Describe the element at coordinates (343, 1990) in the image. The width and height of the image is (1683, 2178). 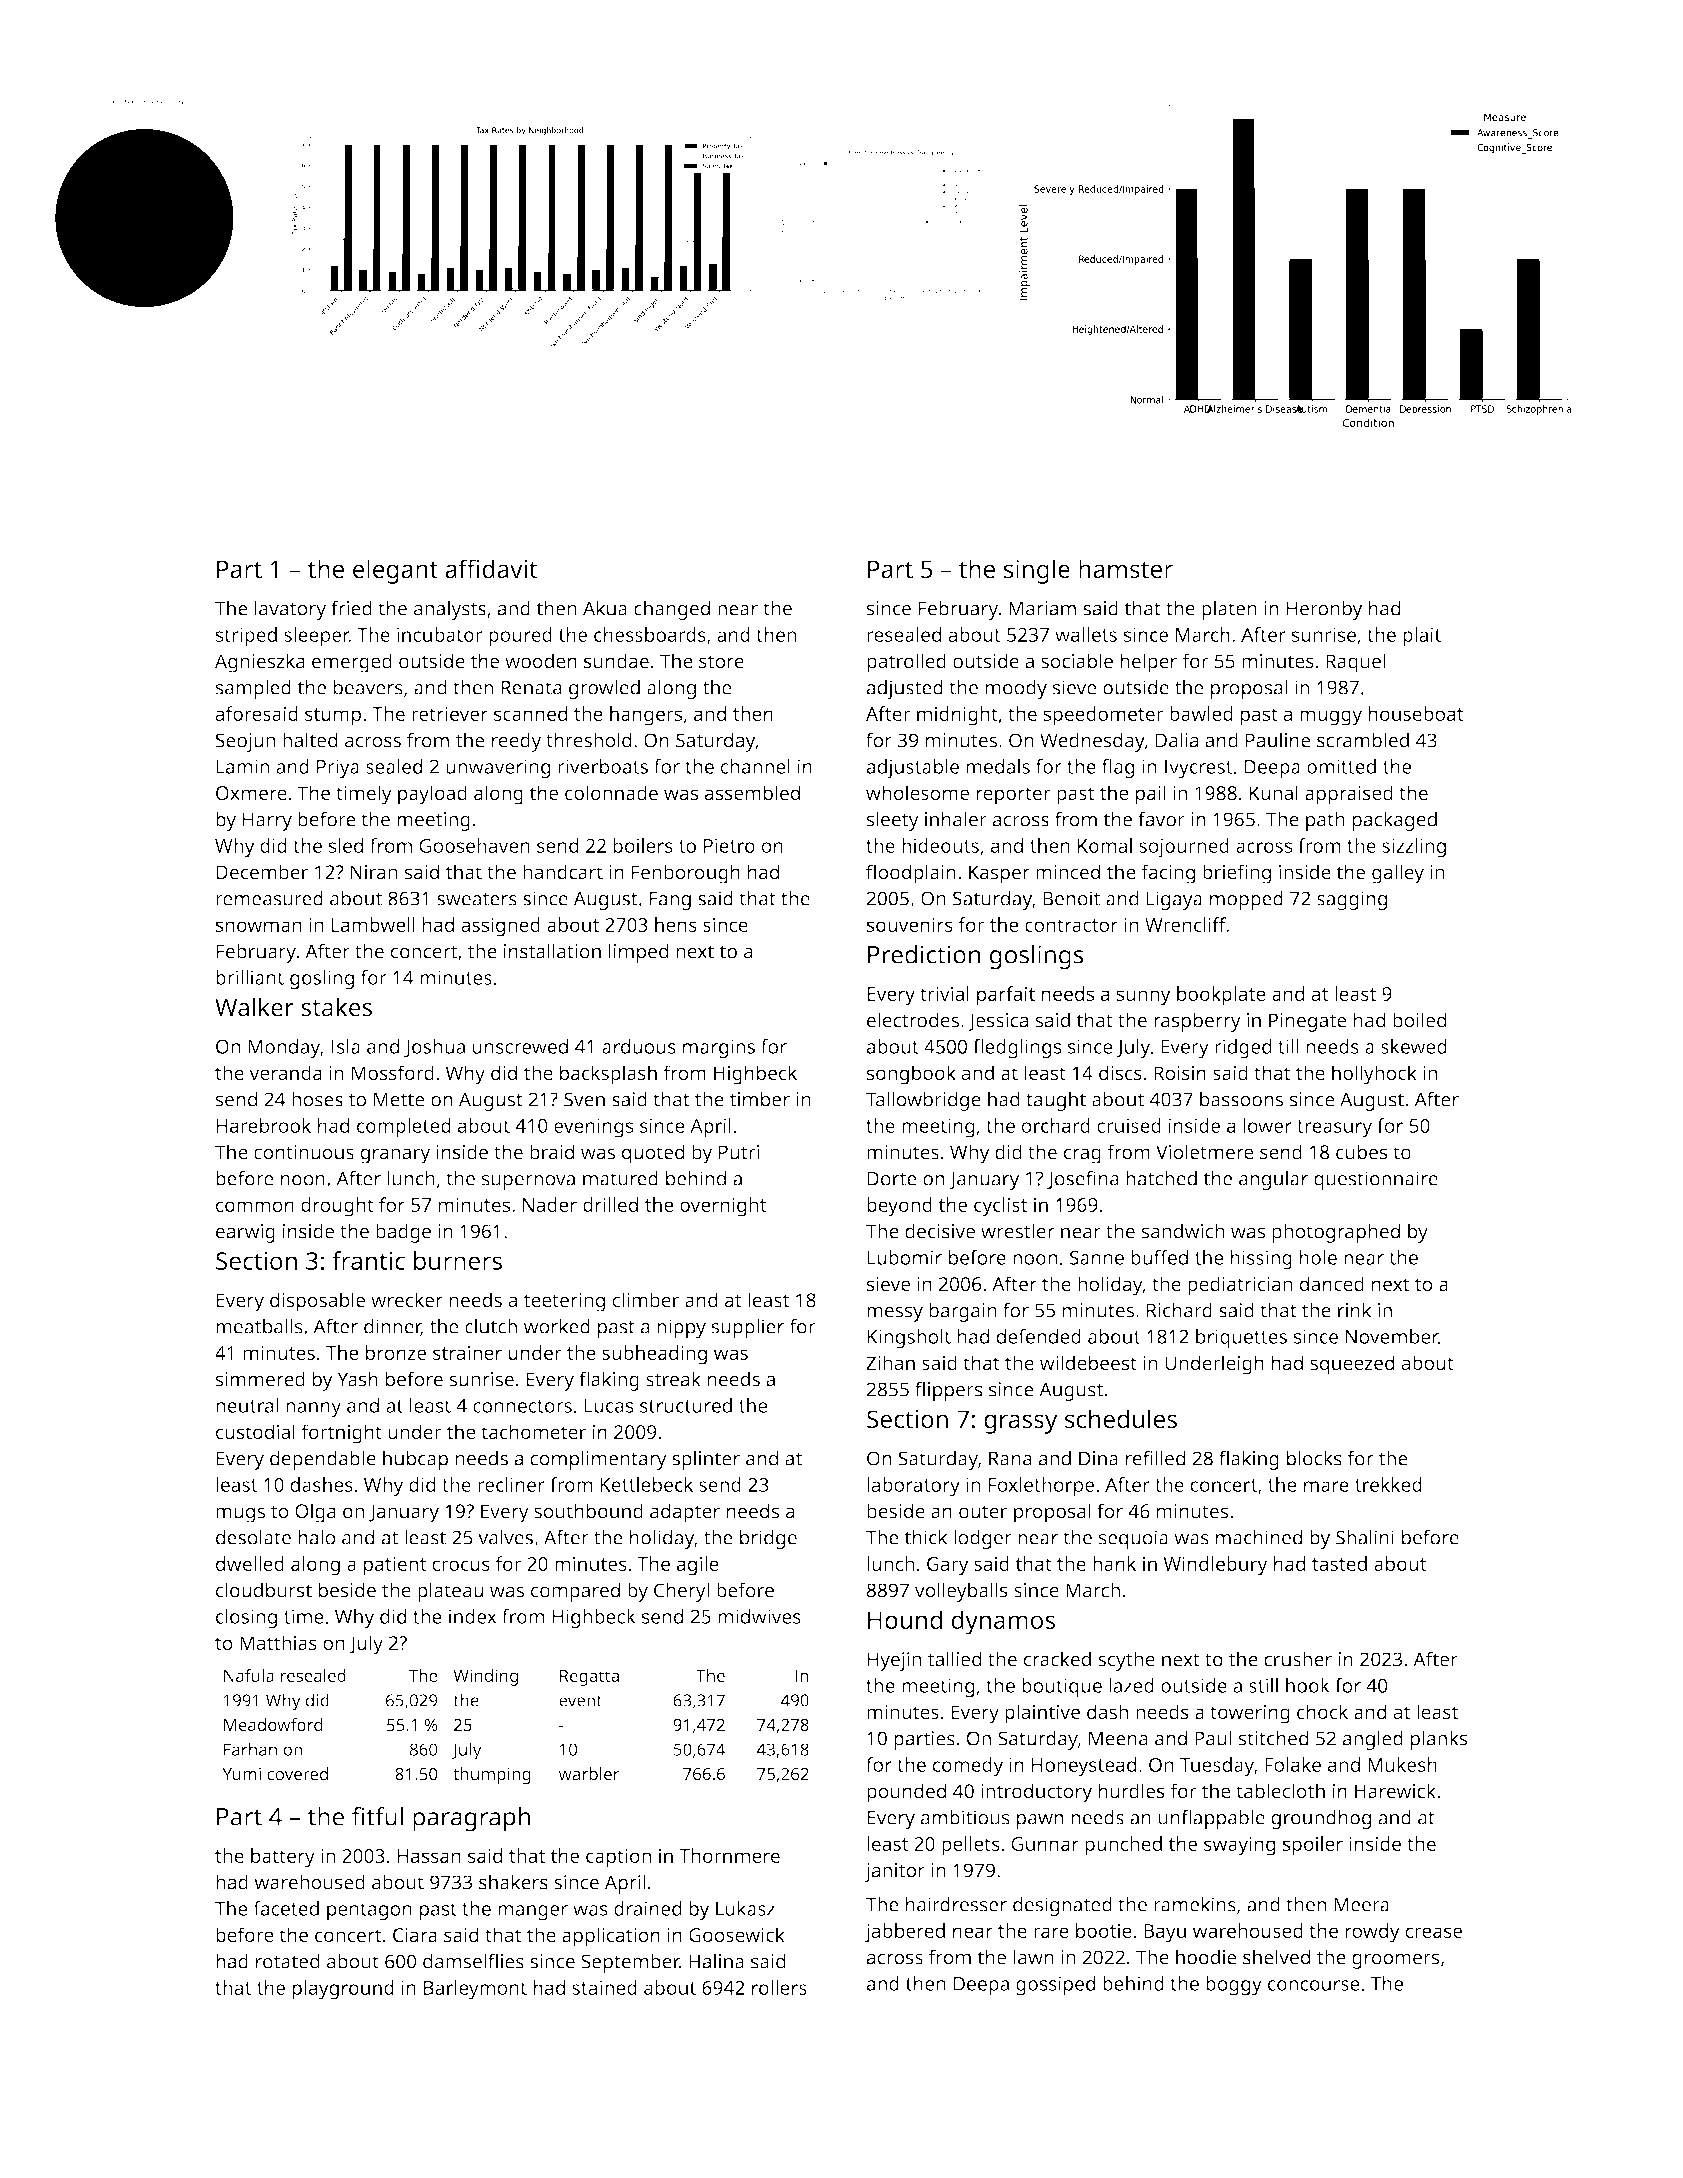
I see `playground` at that location.
